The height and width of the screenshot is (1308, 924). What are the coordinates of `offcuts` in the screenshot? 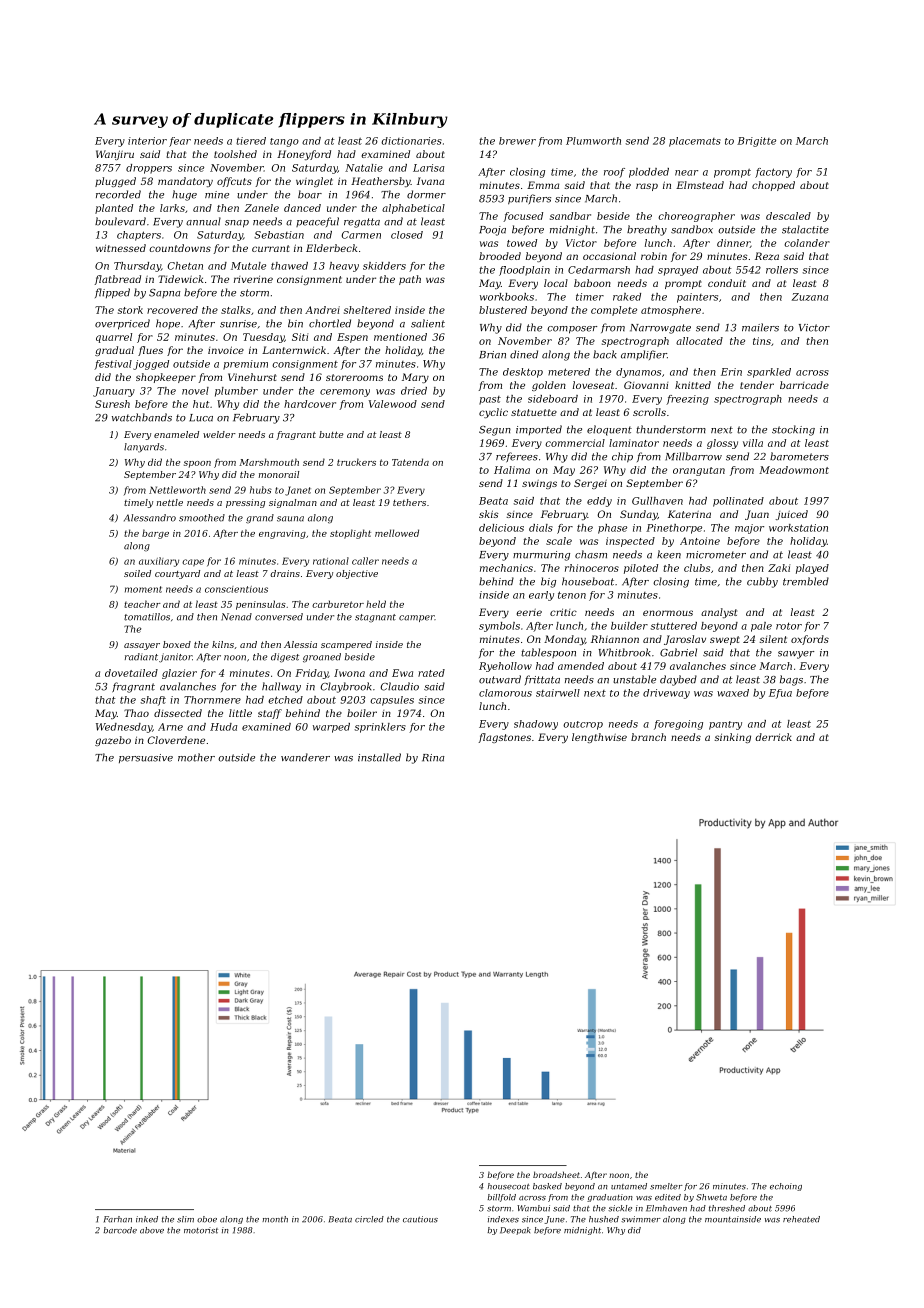 It's located at (234, 182).
